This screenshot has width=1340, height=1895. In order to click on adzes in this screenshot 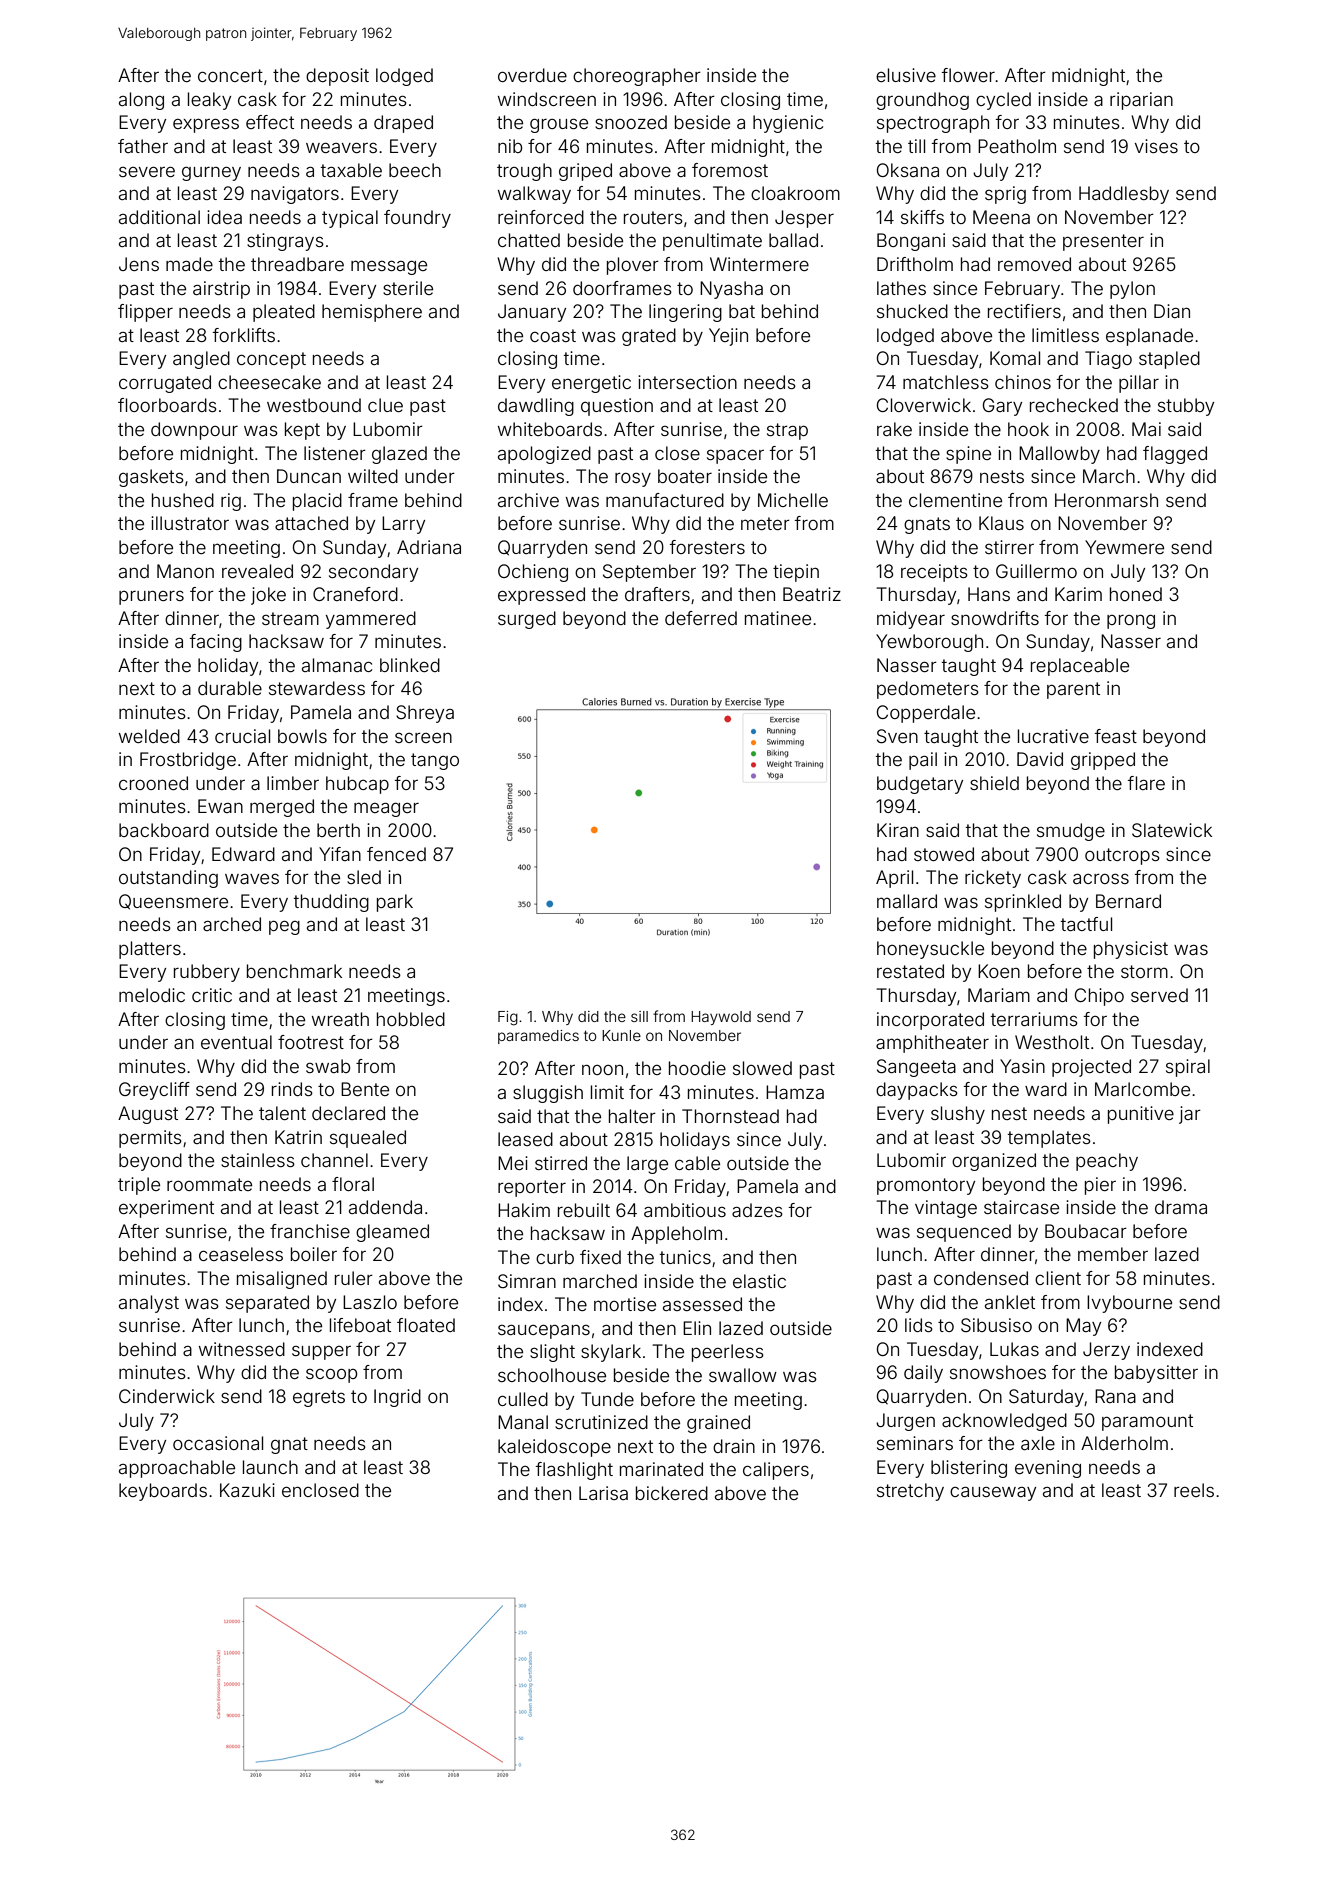, I will do `click(757, 1210)`.
